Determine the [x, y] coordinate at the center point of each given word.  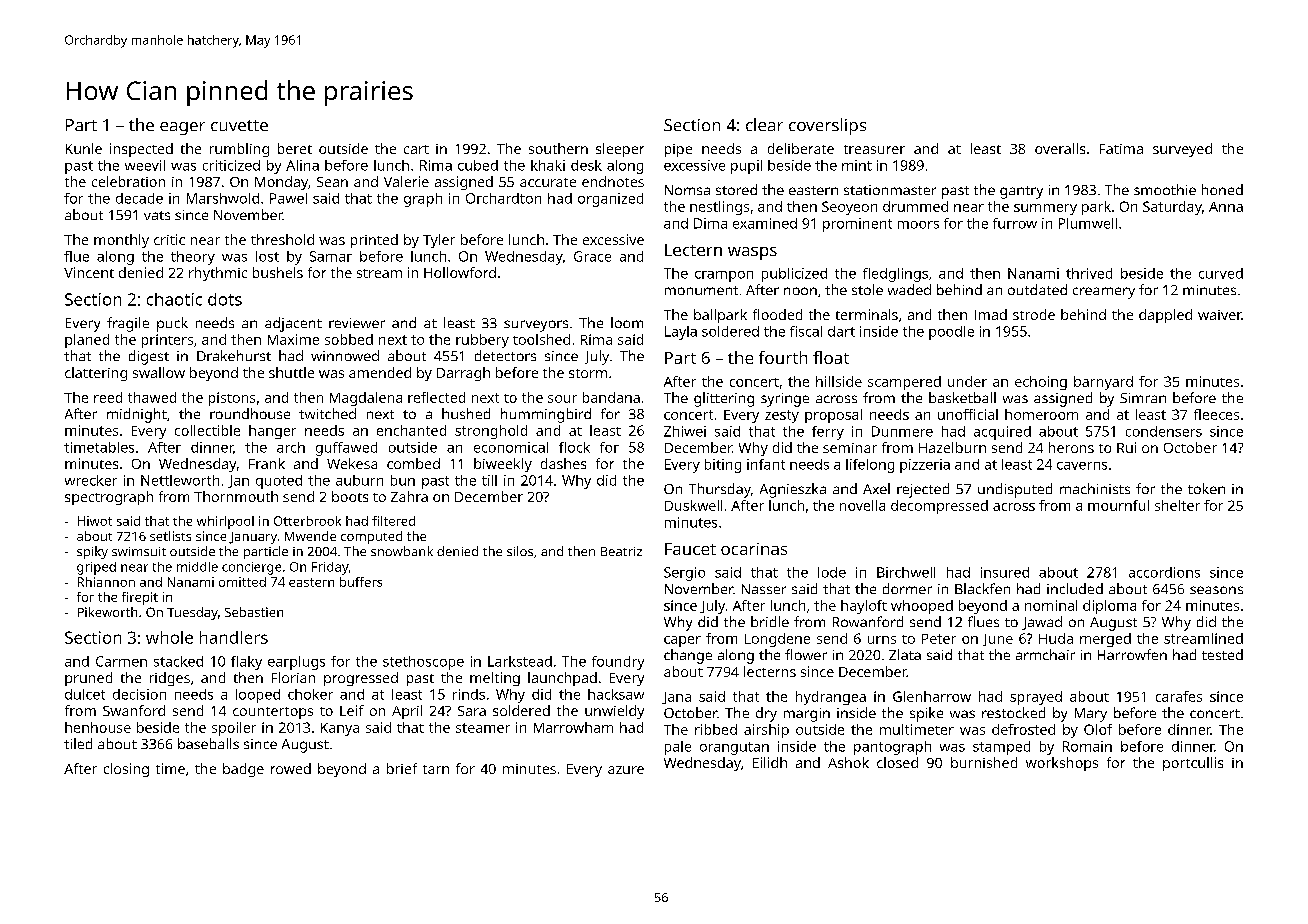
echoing [1041, 383]
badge [243, 770]
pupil [746, 167]
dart [841, 331]
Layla [681, 333]
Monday [281, 183]
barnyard [1103, 383]
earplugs [296, 663]
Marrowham [573, 727]
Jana [676, 698]
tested [1222, 654]
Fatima [1121, 149]
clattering [96, 374]
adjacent [293, 324]
